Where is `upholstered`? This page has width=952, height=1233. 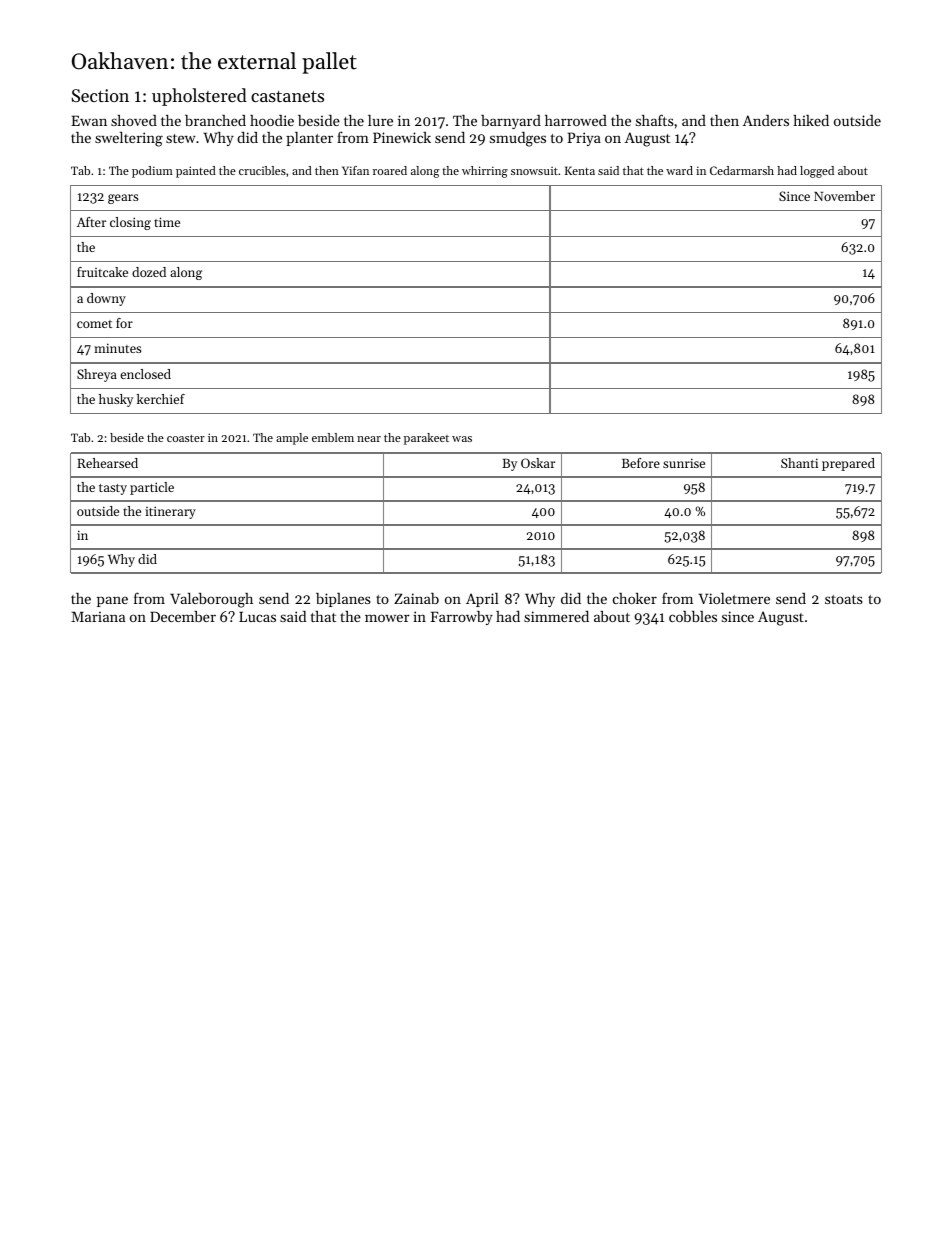 upholstered is located at coordinates (199, 97).
